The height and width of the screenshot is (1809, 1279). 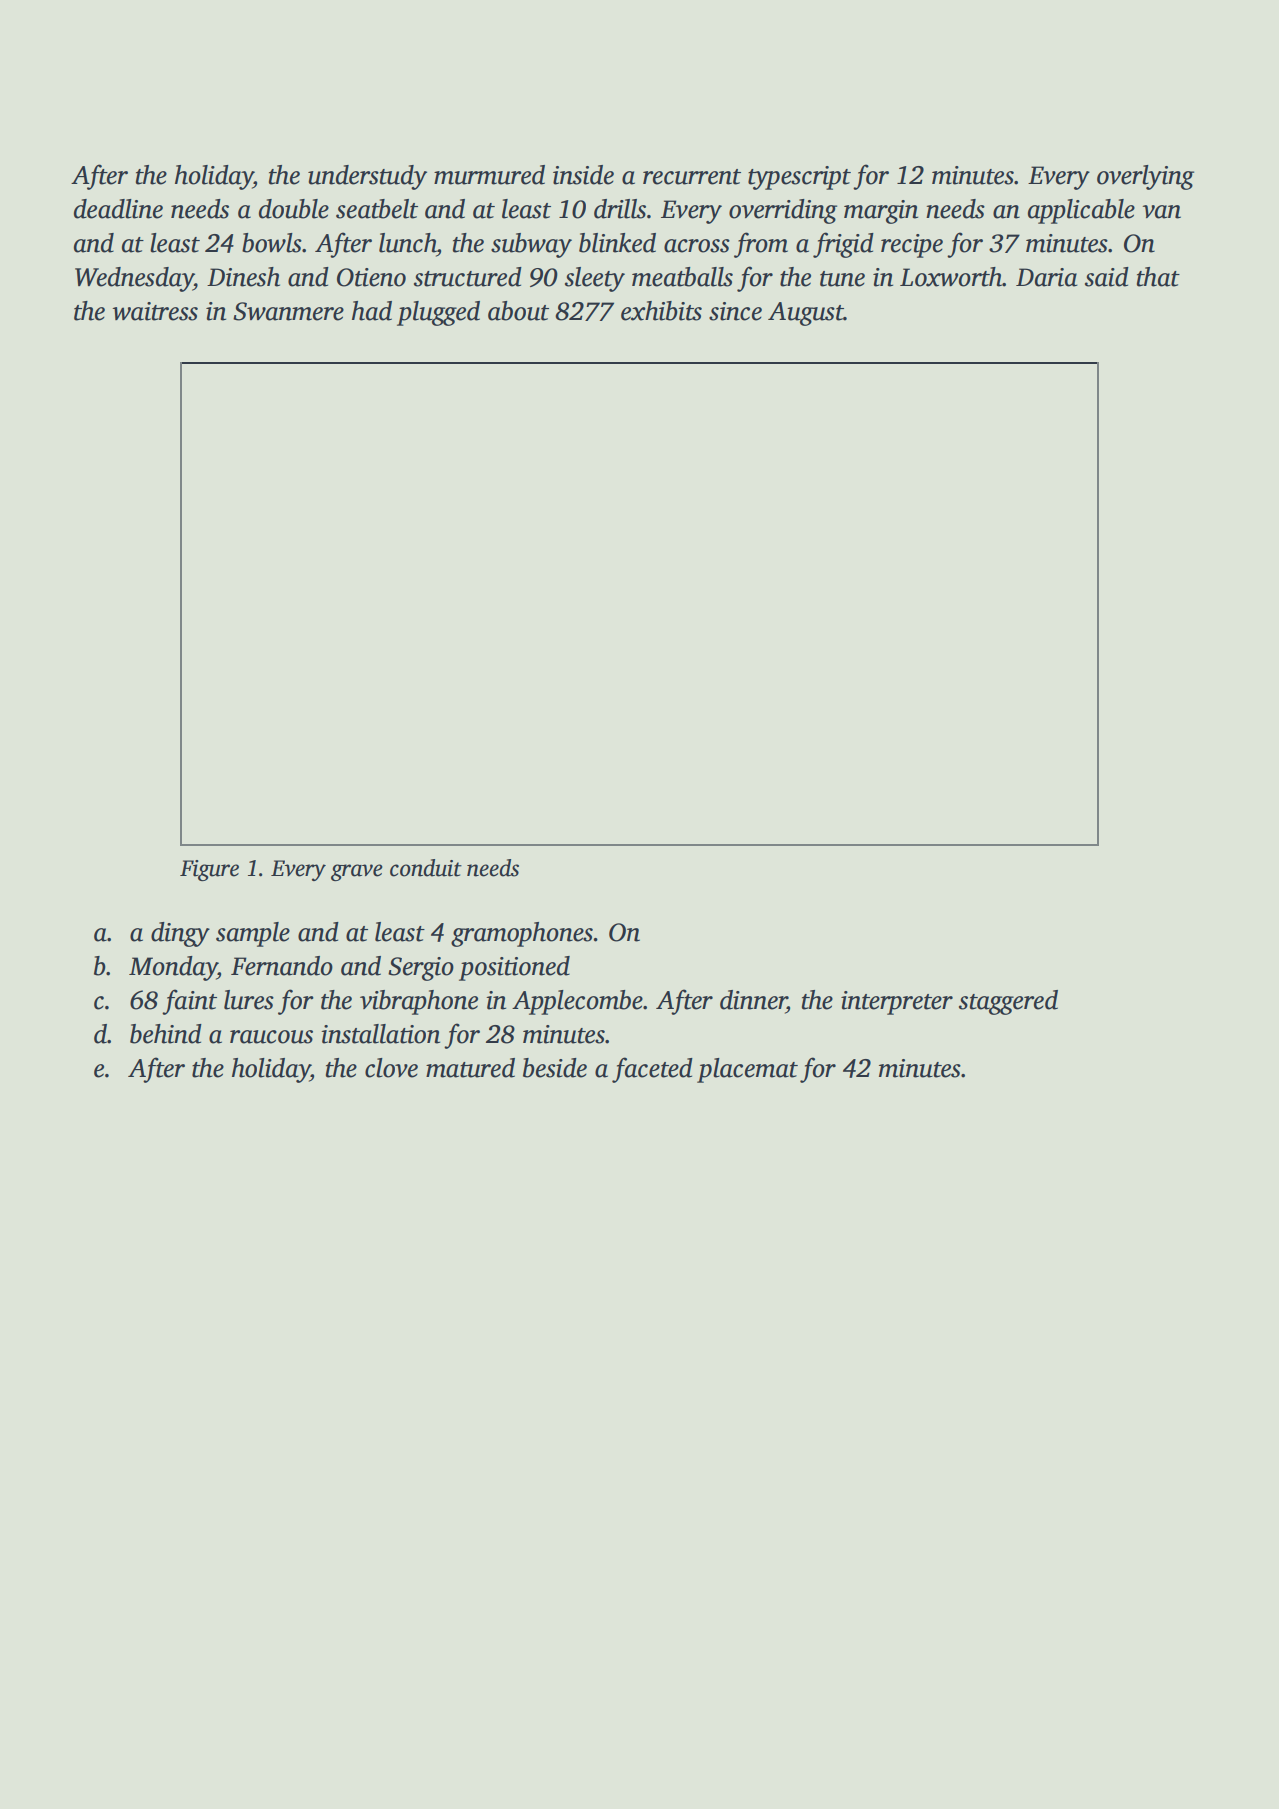 What do you see at coordinates (155, 311) in the screenshot?
I see `waitress` at bounding box center [155, 311].
